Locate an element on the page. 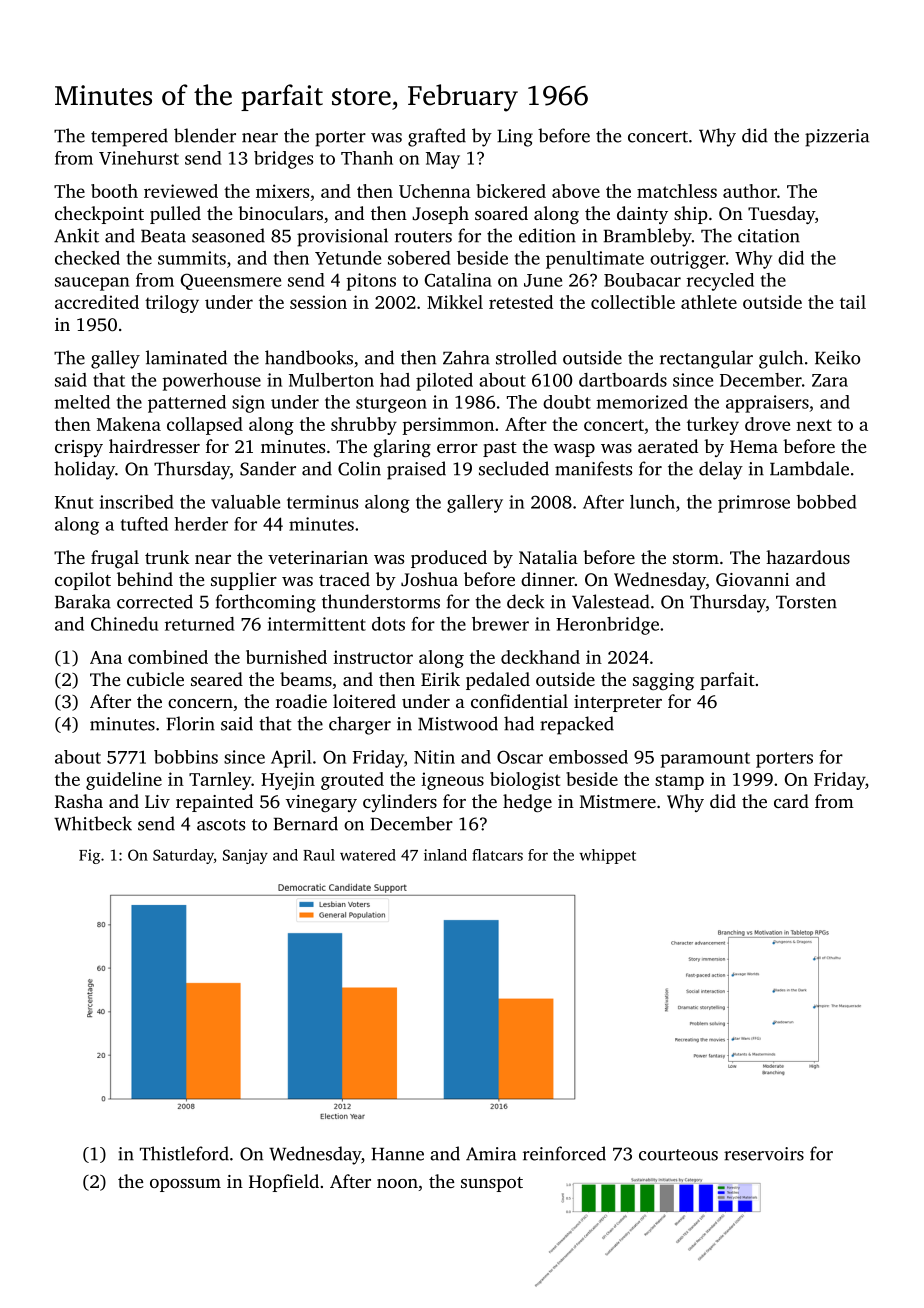 This image has width=924, height=1308. lunch is located at coordinates (652, 502).
